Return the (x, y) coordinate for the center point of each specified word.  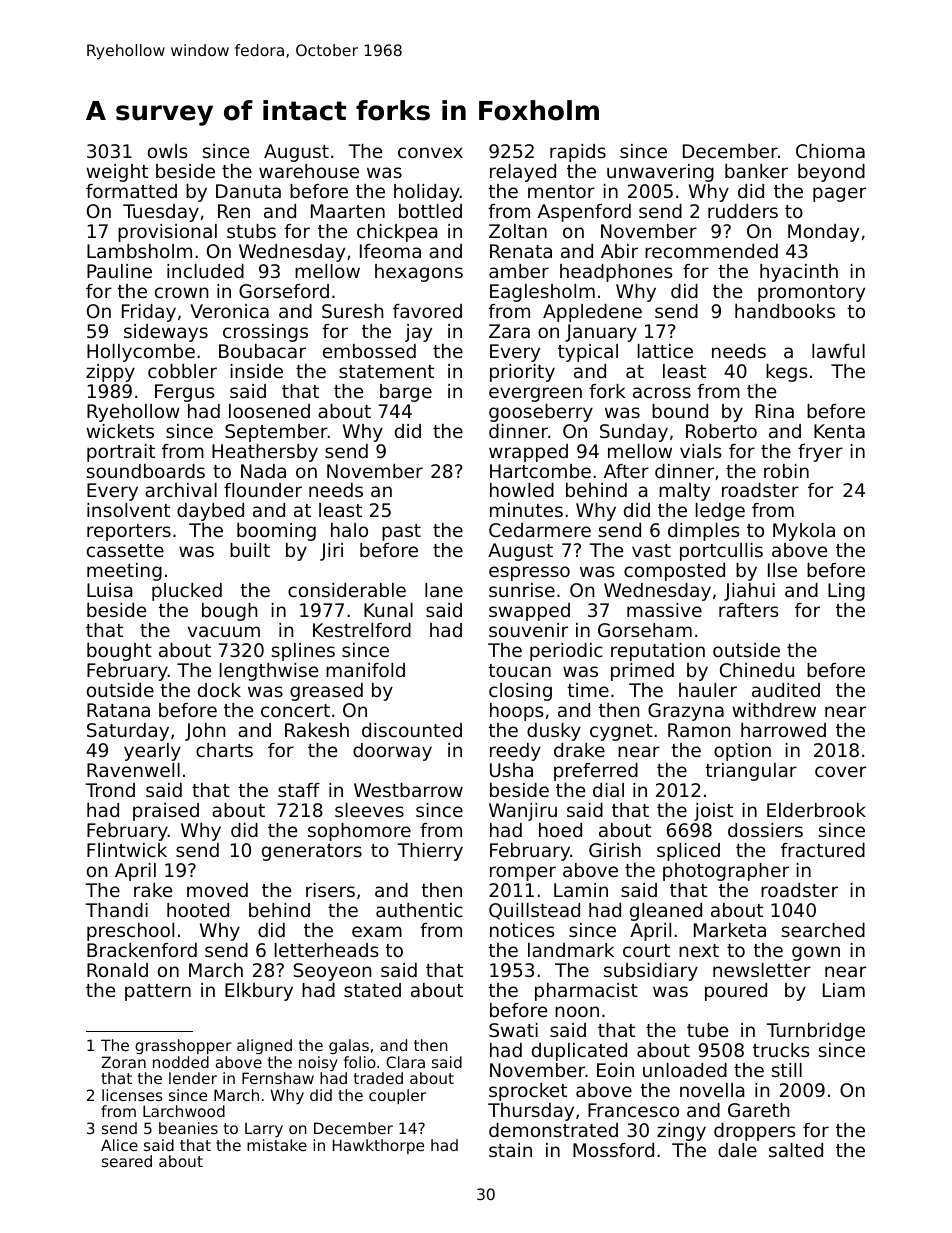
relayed (523, 173)
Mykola (804, 532)
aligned (264, 1046)
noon (577, 1011)
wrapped (528, 453)
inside (257, 371)
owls (168, 151)
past (401, 532)
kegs (787, 373)
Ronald (117, 970)
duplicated (579, 1052)
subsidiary (651, 972)
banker (756, 171)
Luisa (110, 590)
